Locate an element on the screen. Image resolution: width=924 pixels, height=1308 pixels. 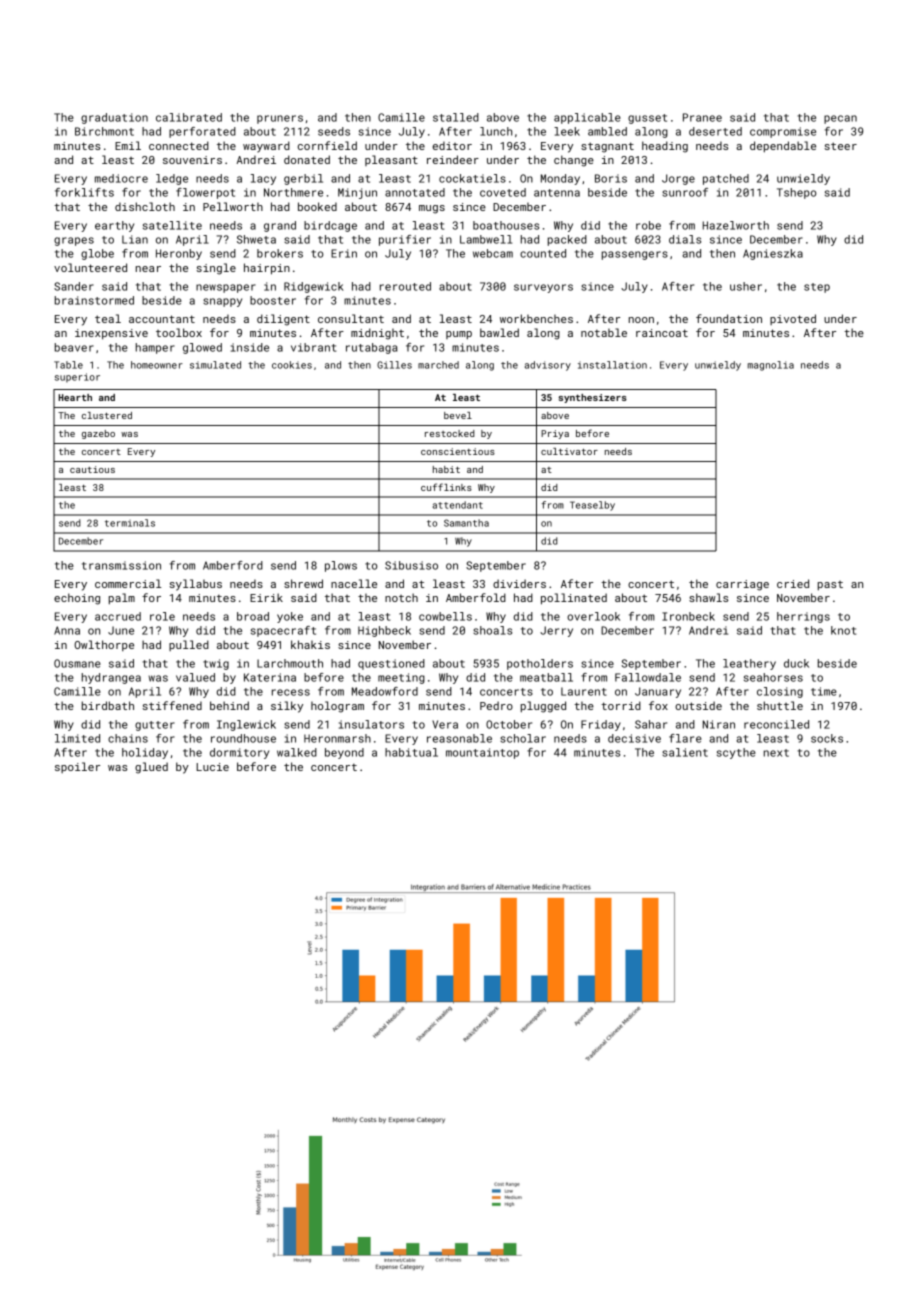
beaver is located at coordinates (74, 347).
